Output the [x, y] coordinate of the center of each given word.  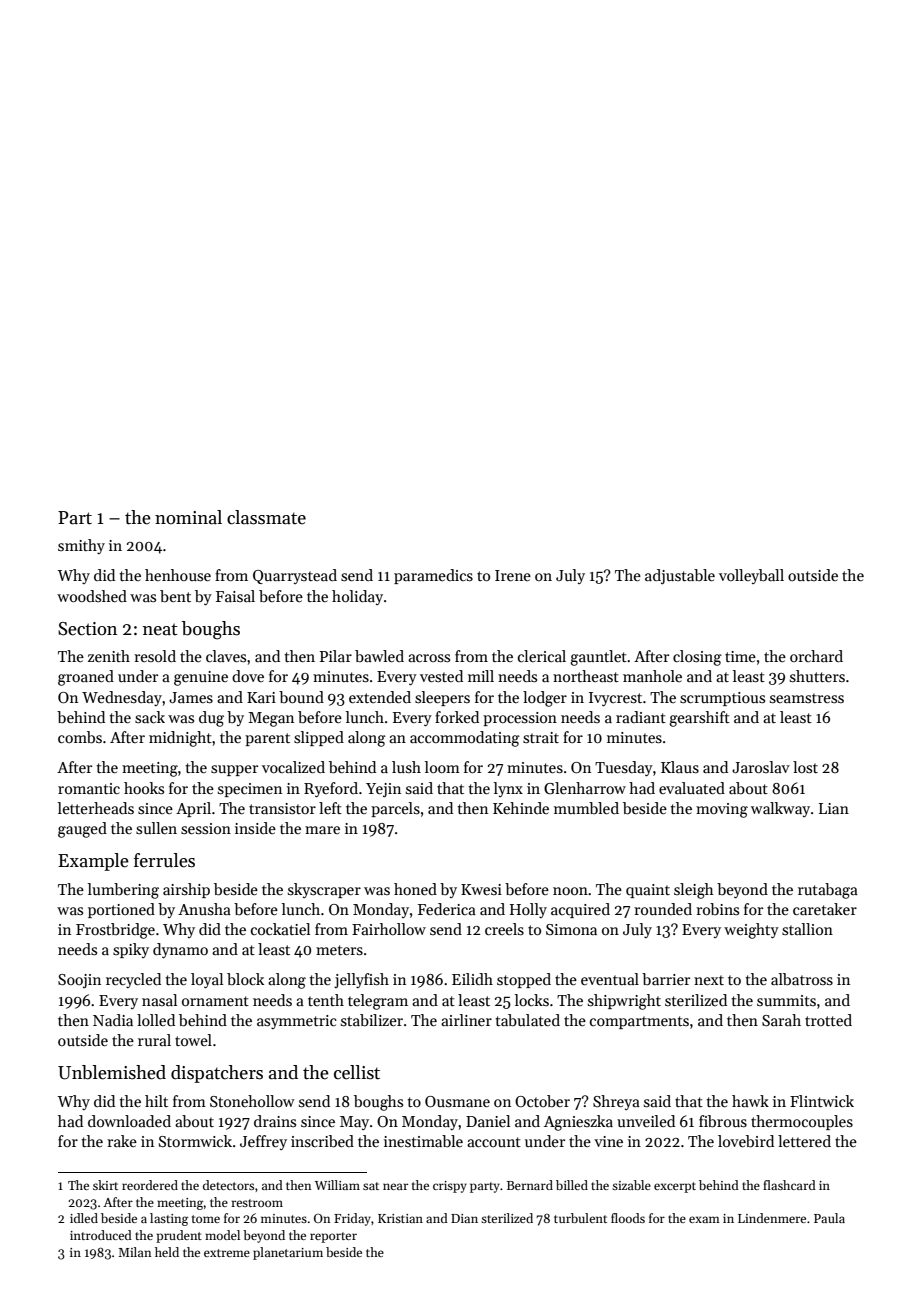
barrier [666, 979]
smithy [81, 546]
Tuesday [624, 768]
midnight [180, 739]
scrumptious [722, 699]
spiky [131, 950]
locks [532, 1000]
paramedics [433, 576]
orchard [816, 656]
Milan [134, 1252]
